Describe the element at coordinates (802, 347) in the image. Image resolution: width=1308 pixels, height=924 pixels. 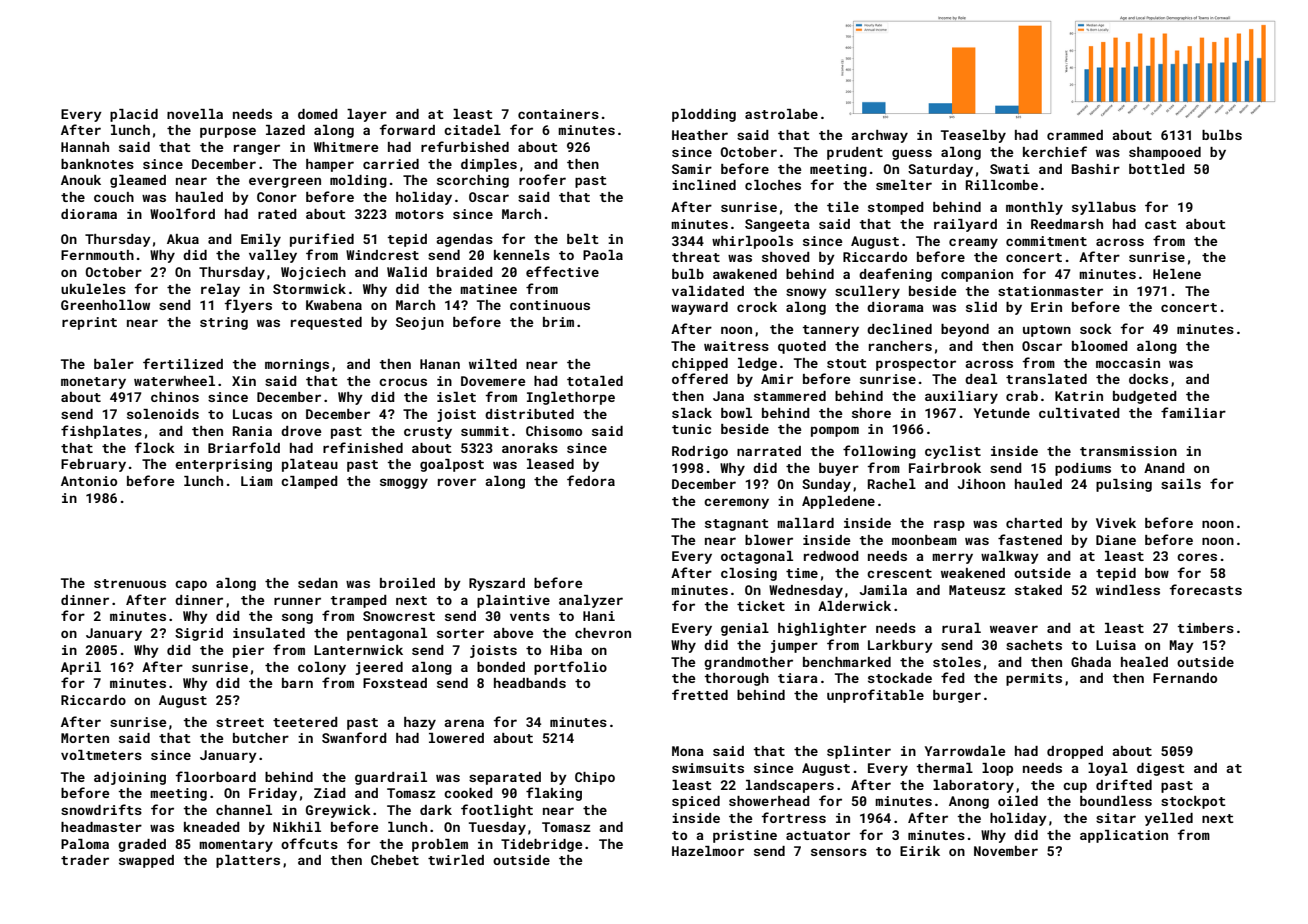
I see `quoted` at that location.
